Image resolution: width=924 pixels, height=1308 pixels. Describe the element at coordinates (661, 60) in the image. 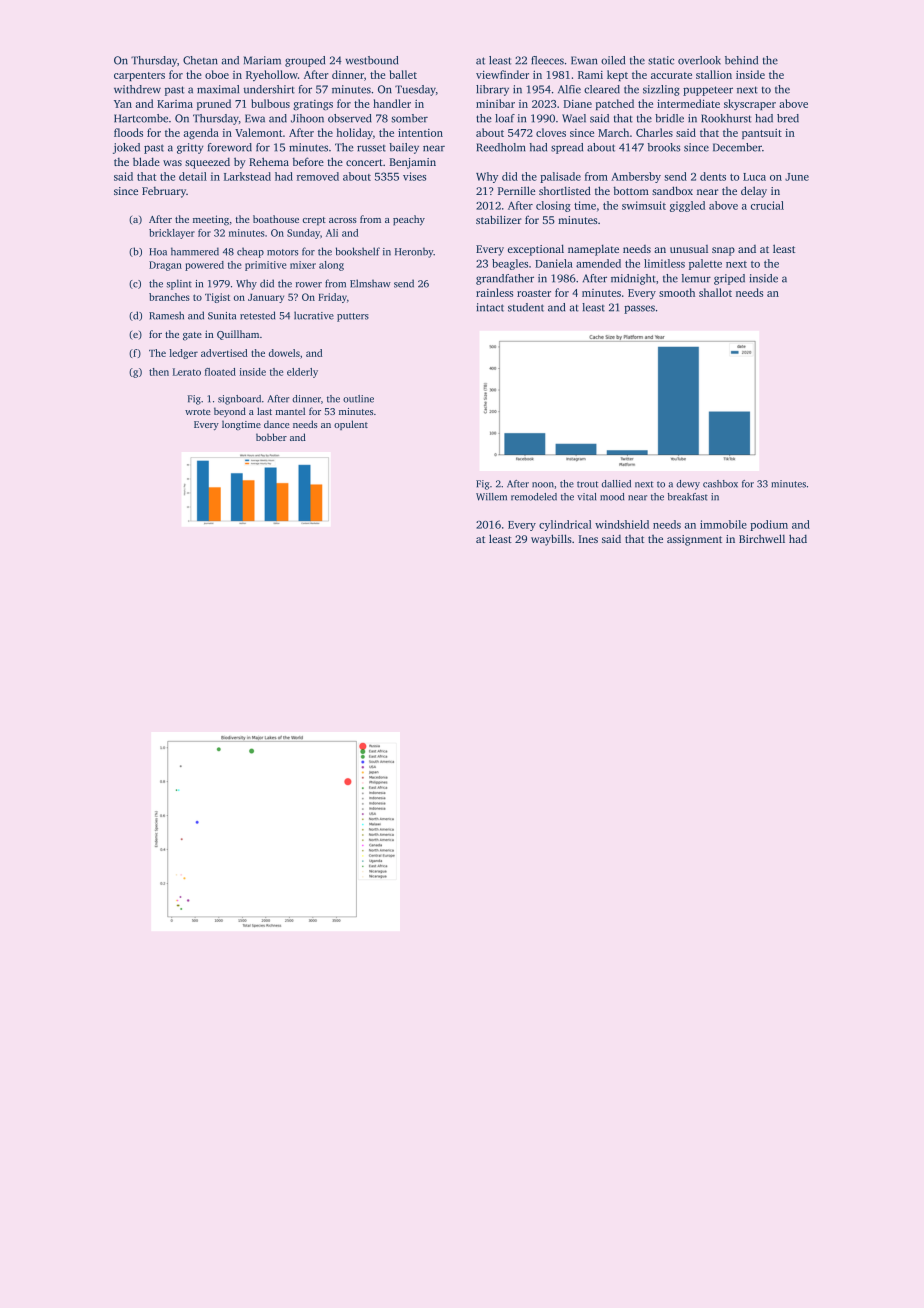

I see `static` at that location.
